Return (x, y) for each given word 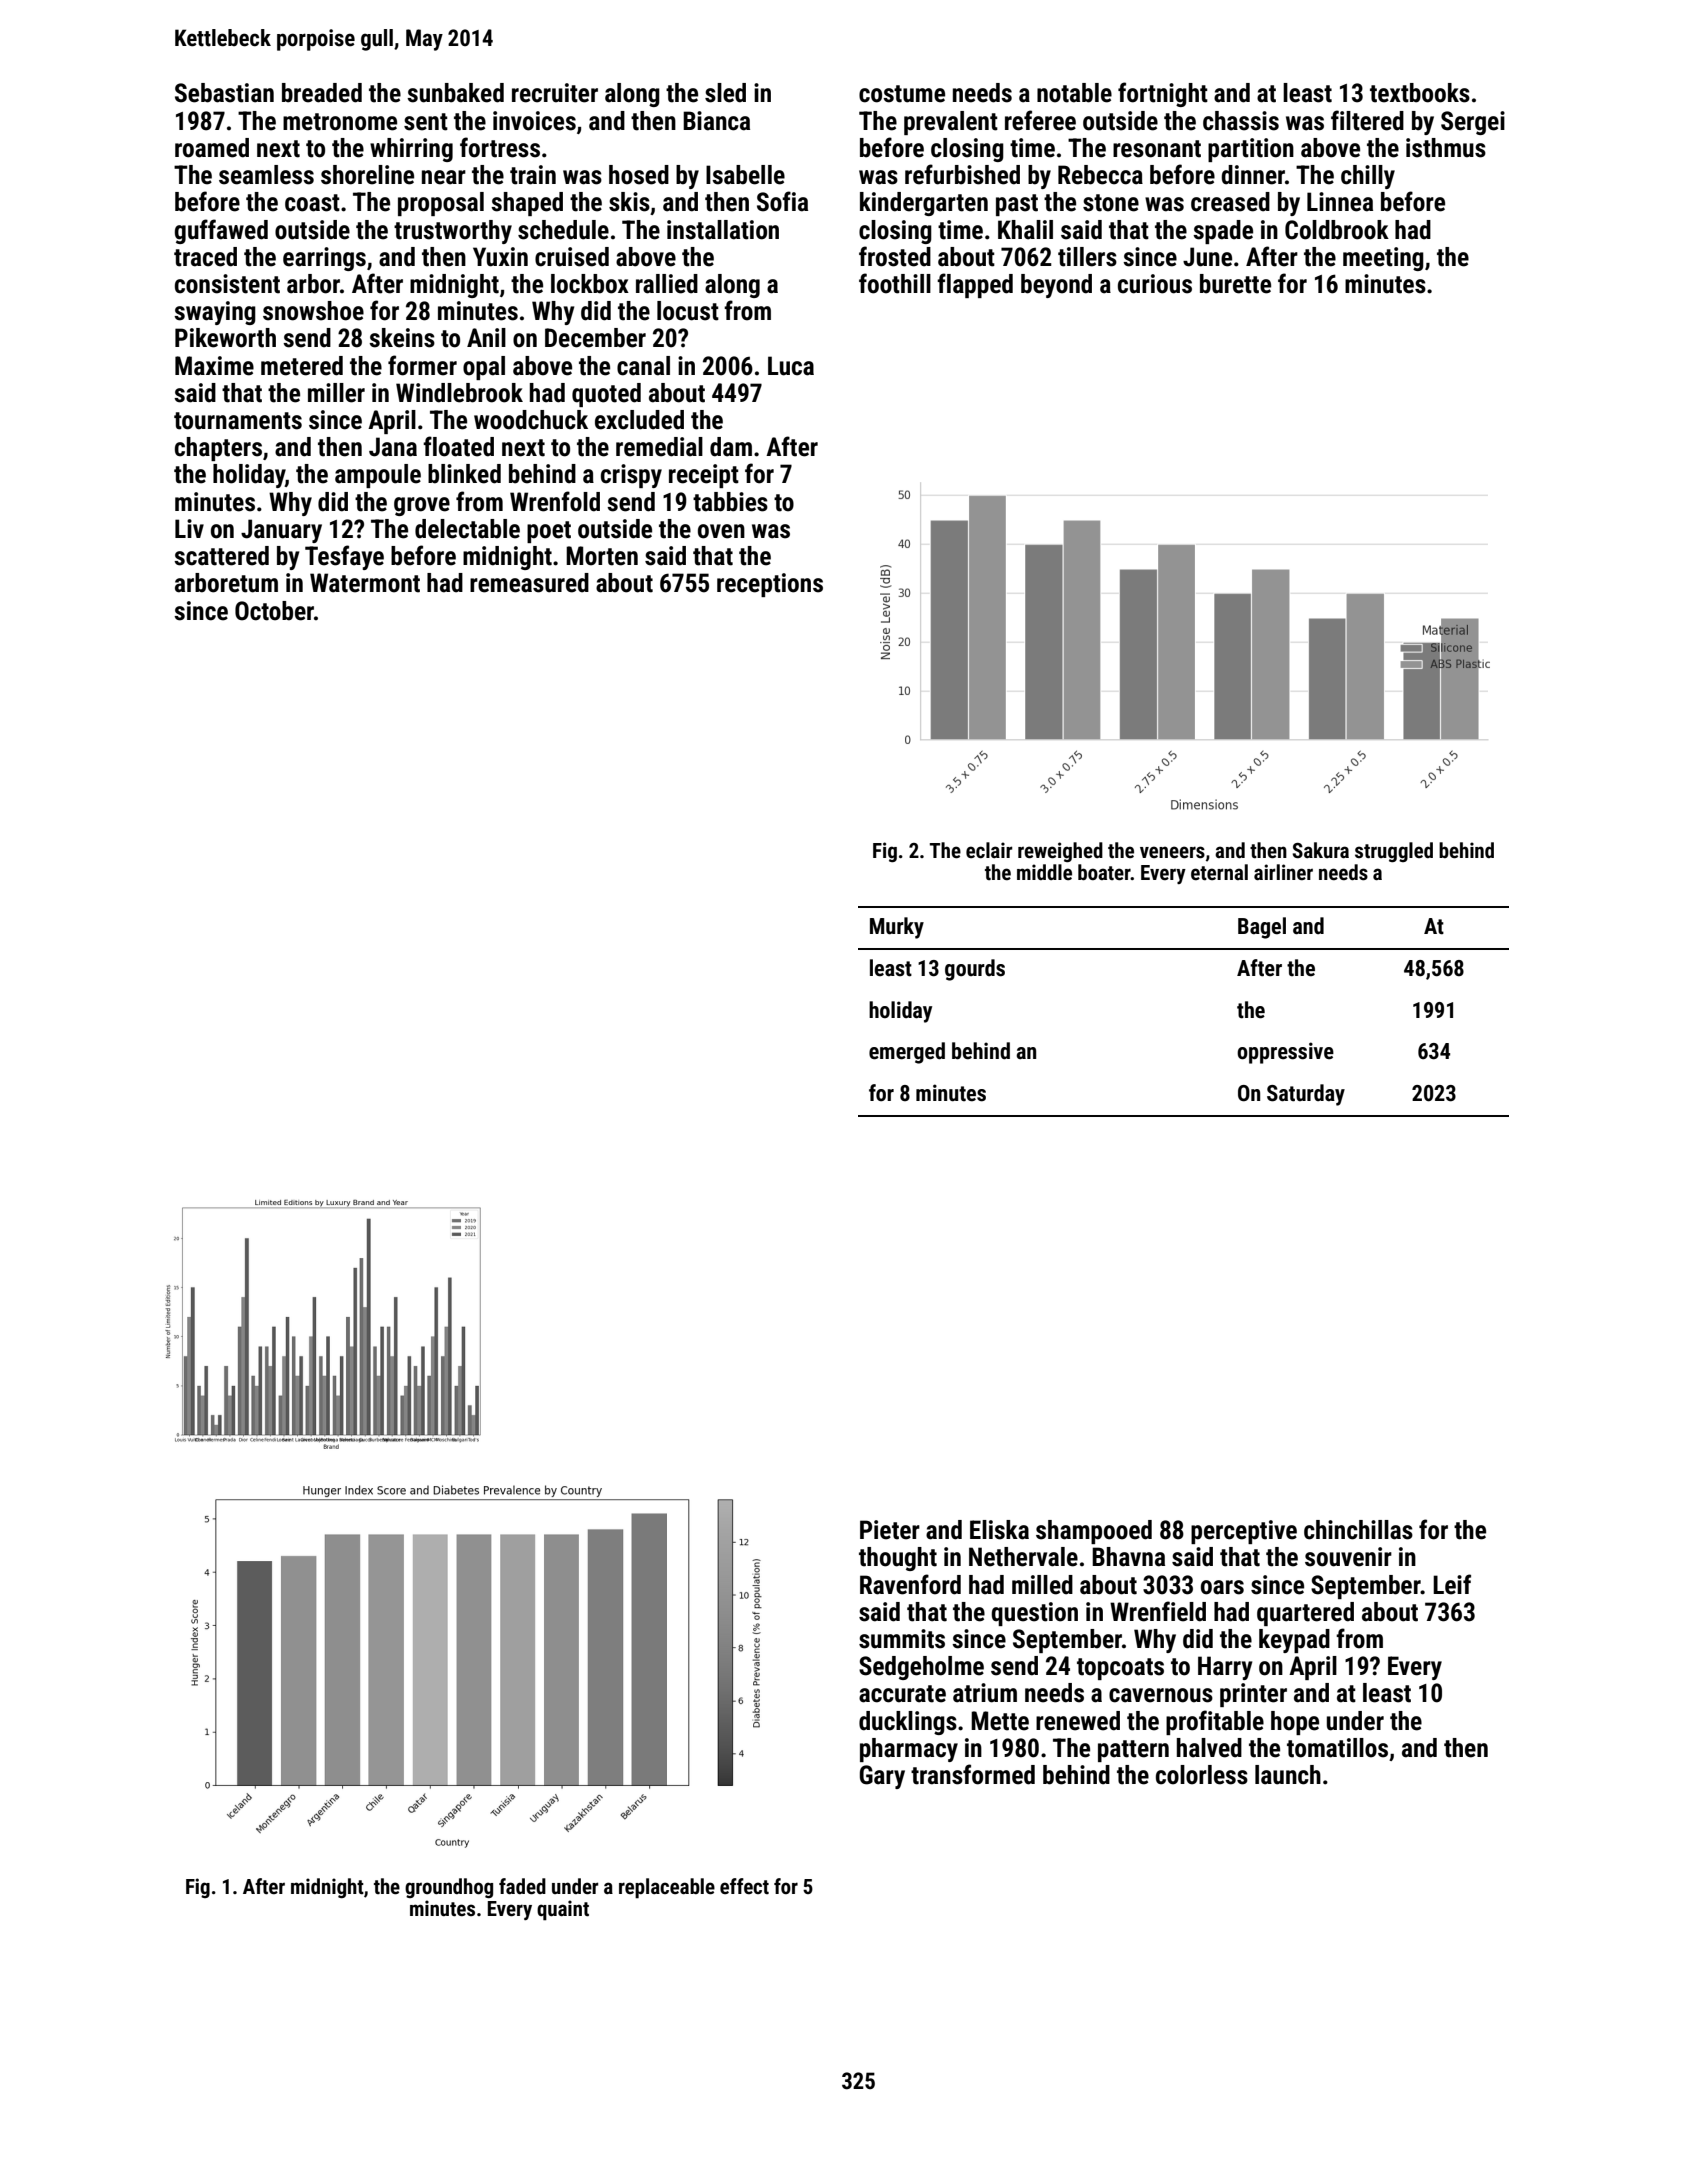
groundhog (449, 1888)
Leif (1452, 1584)
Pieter (890, 1530)
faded (522, 1886)
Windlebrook (459, 393)
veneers (1172, 852)
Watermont (365, 583)
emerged (907, 1053)
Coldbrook (1337, 230)
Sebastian (224, 93)
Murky (897, 928)
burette (1235, 284)
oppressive (1285, 1053)
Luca (791, 366)
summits (902, 1639)
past (1017, 205)
